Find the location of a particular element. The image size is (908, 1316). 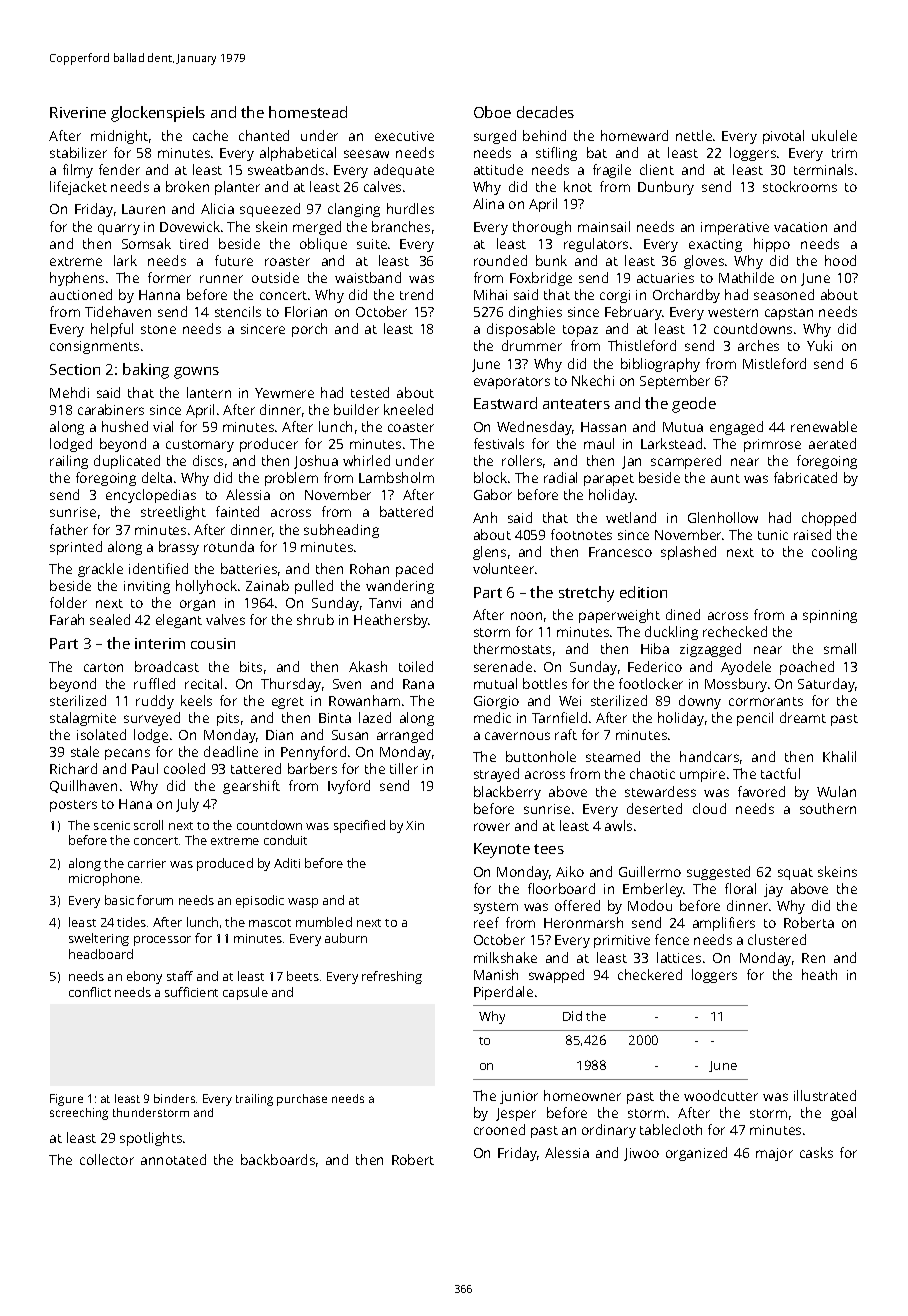

Oboe is located at coordinates (492, 112).
